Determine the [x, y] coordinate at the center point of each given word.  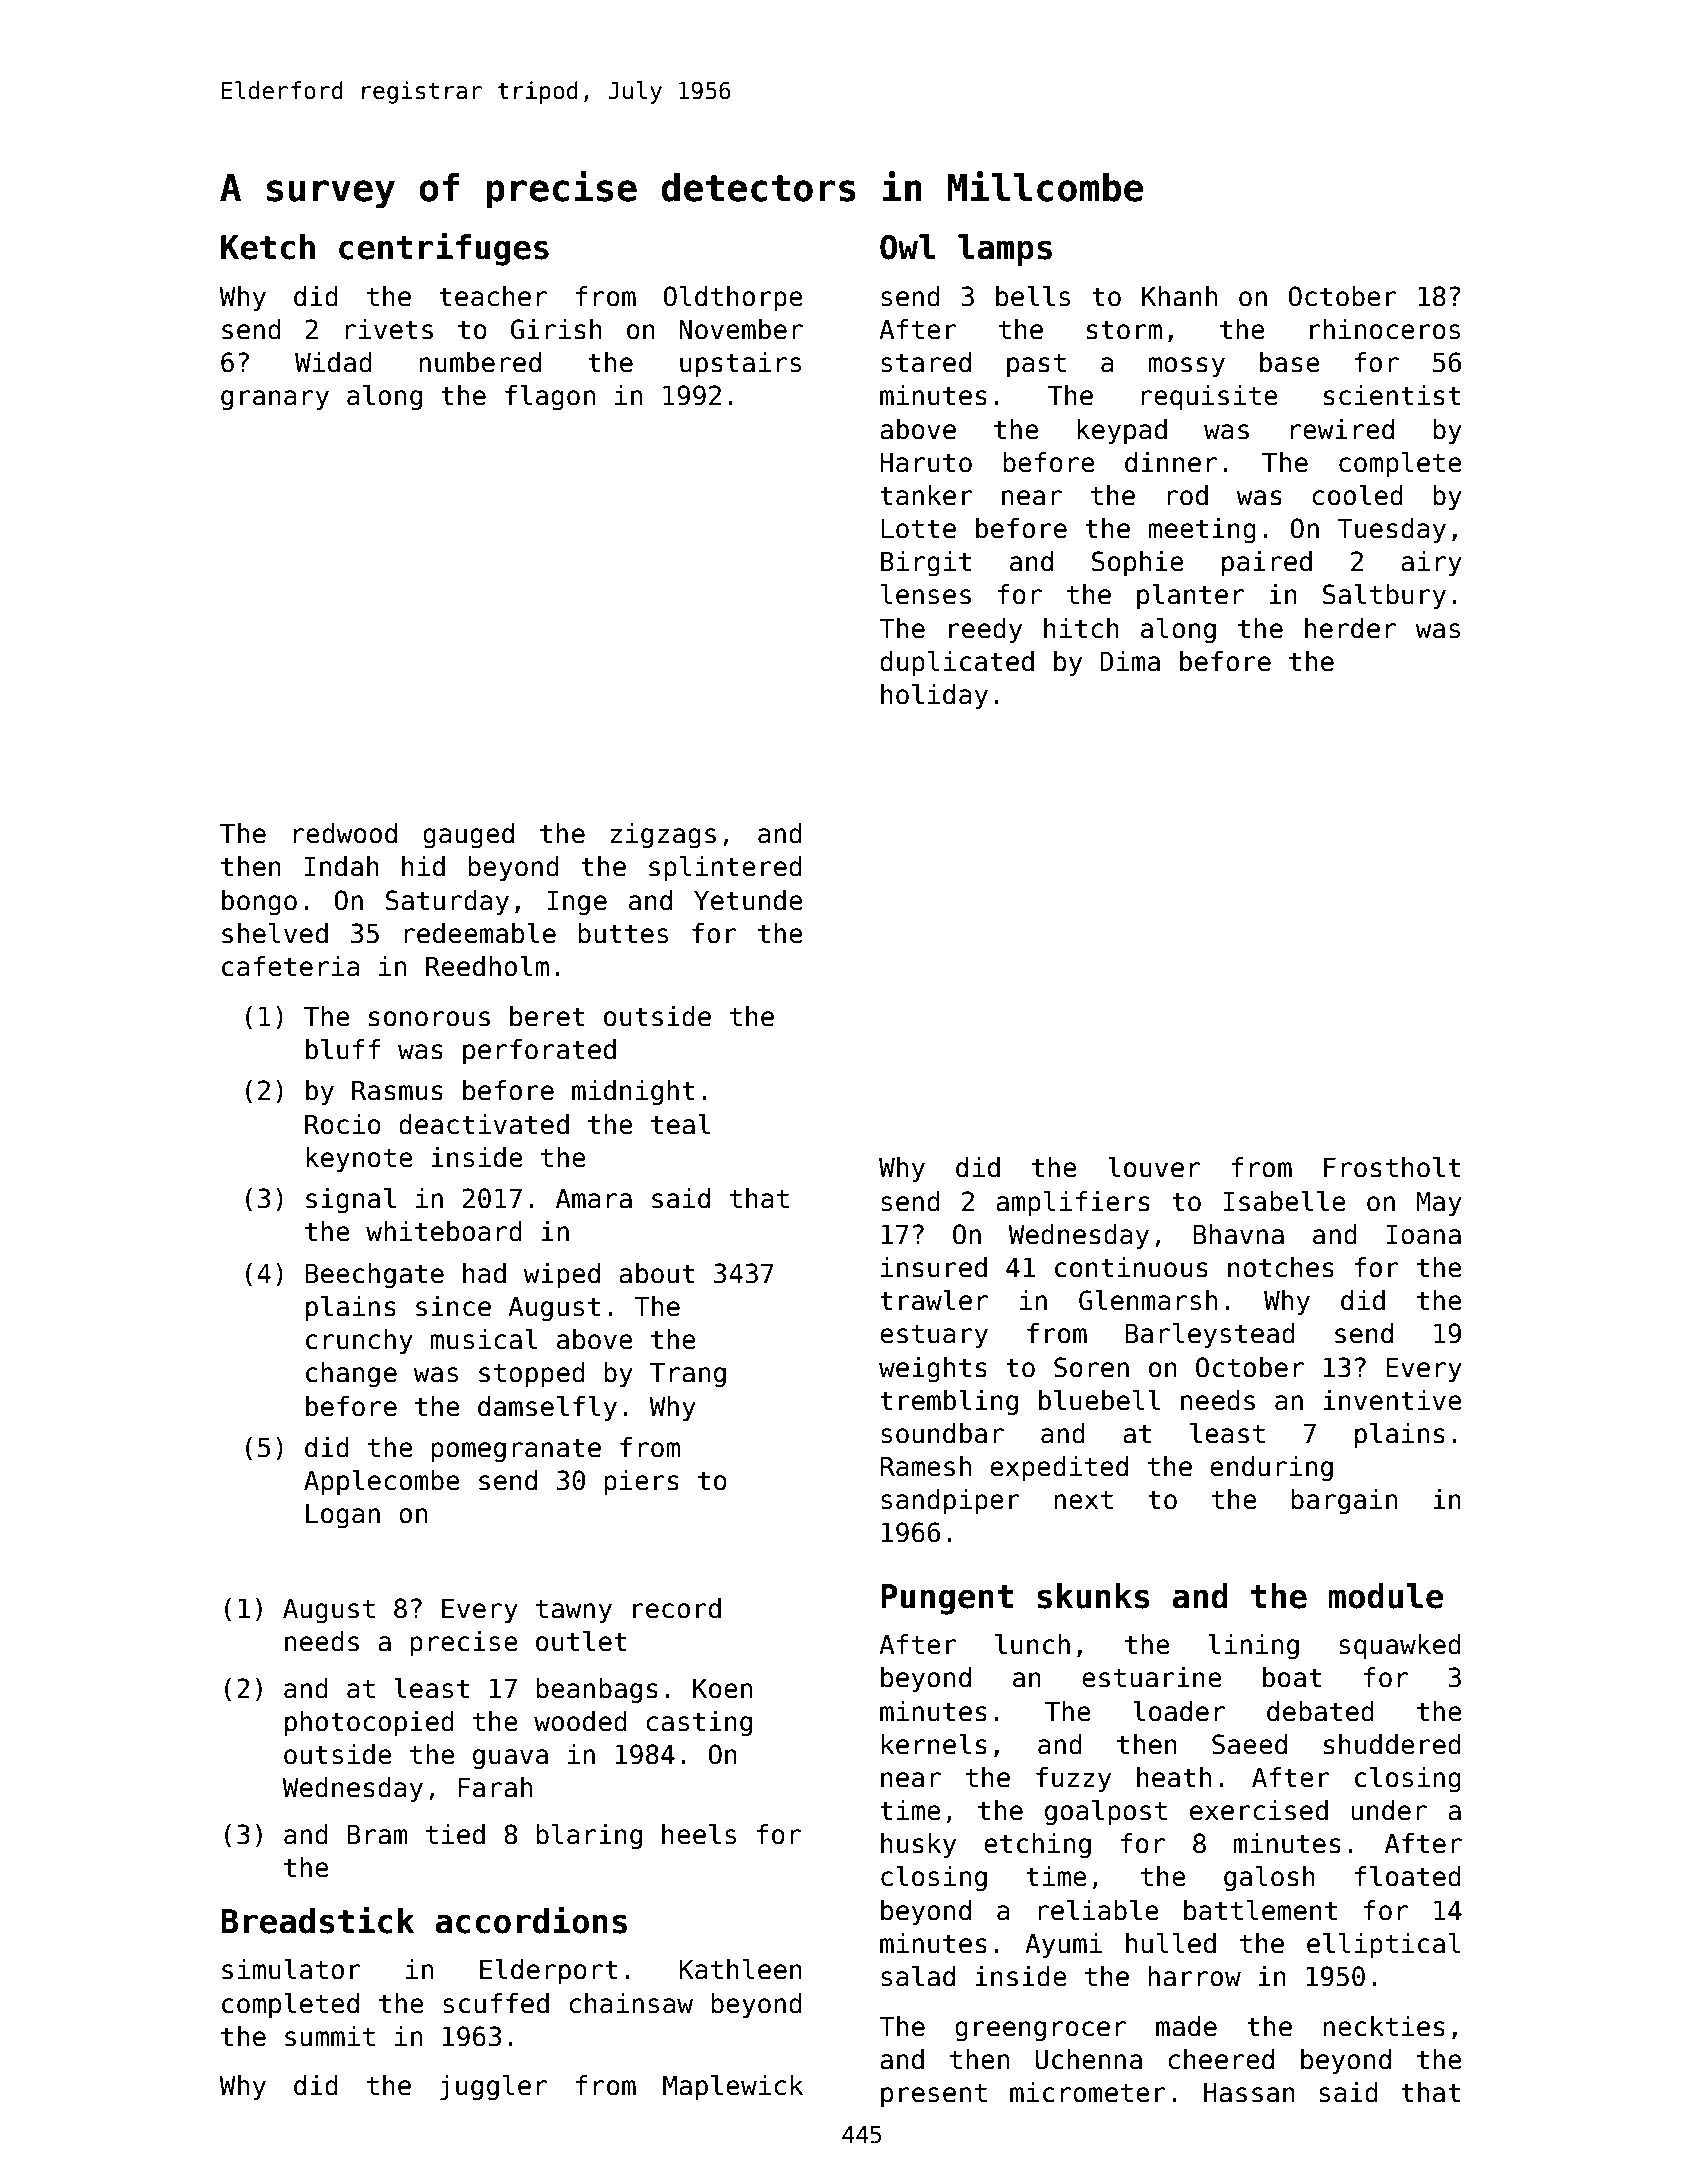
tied [455, 1834]
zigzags [663, 836]
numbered [480, 362]
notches [1281, 1267]
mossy [1186, 367]
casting [699, 1724]
